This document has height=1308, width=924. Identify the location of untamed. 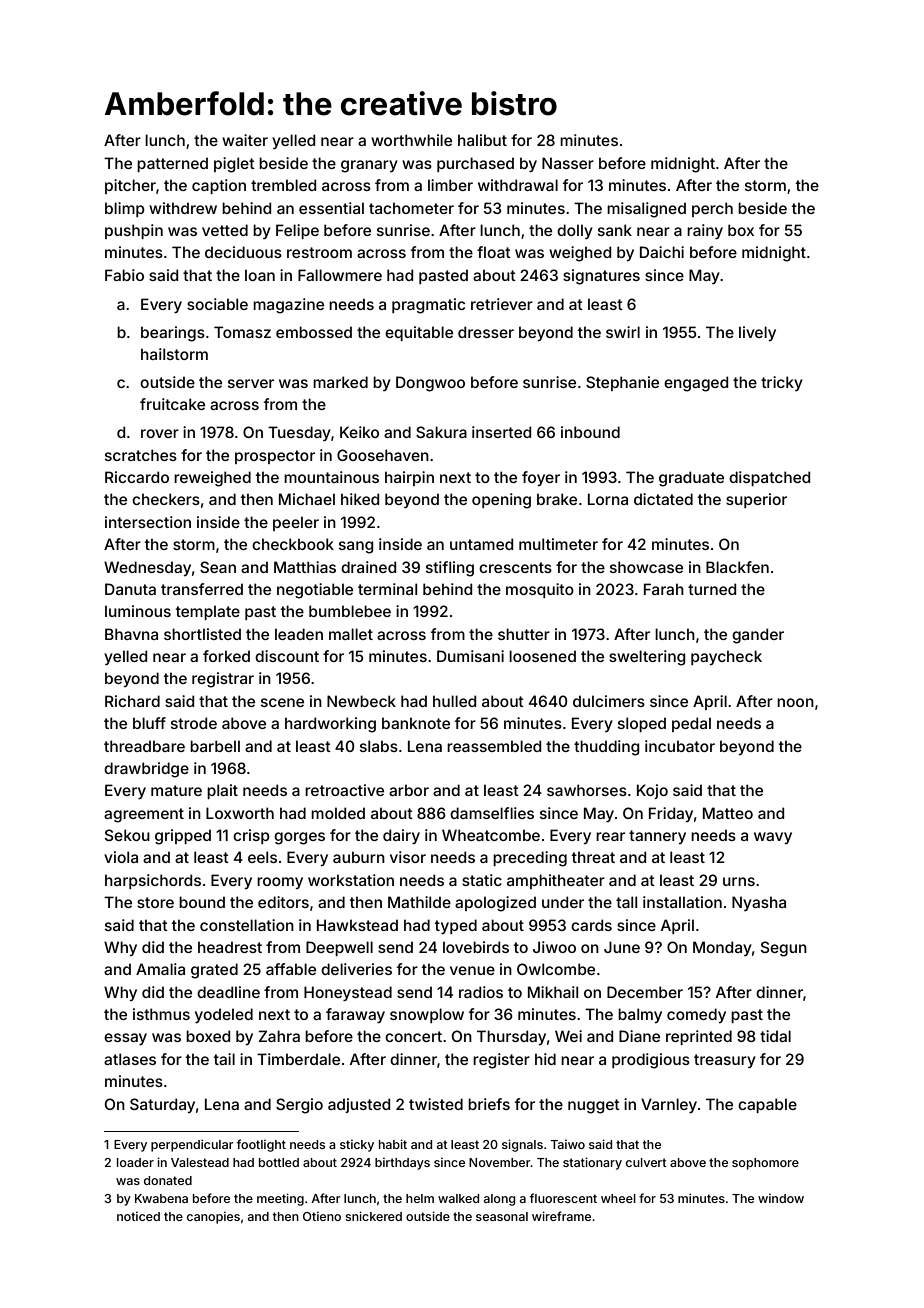
(481, 544).
